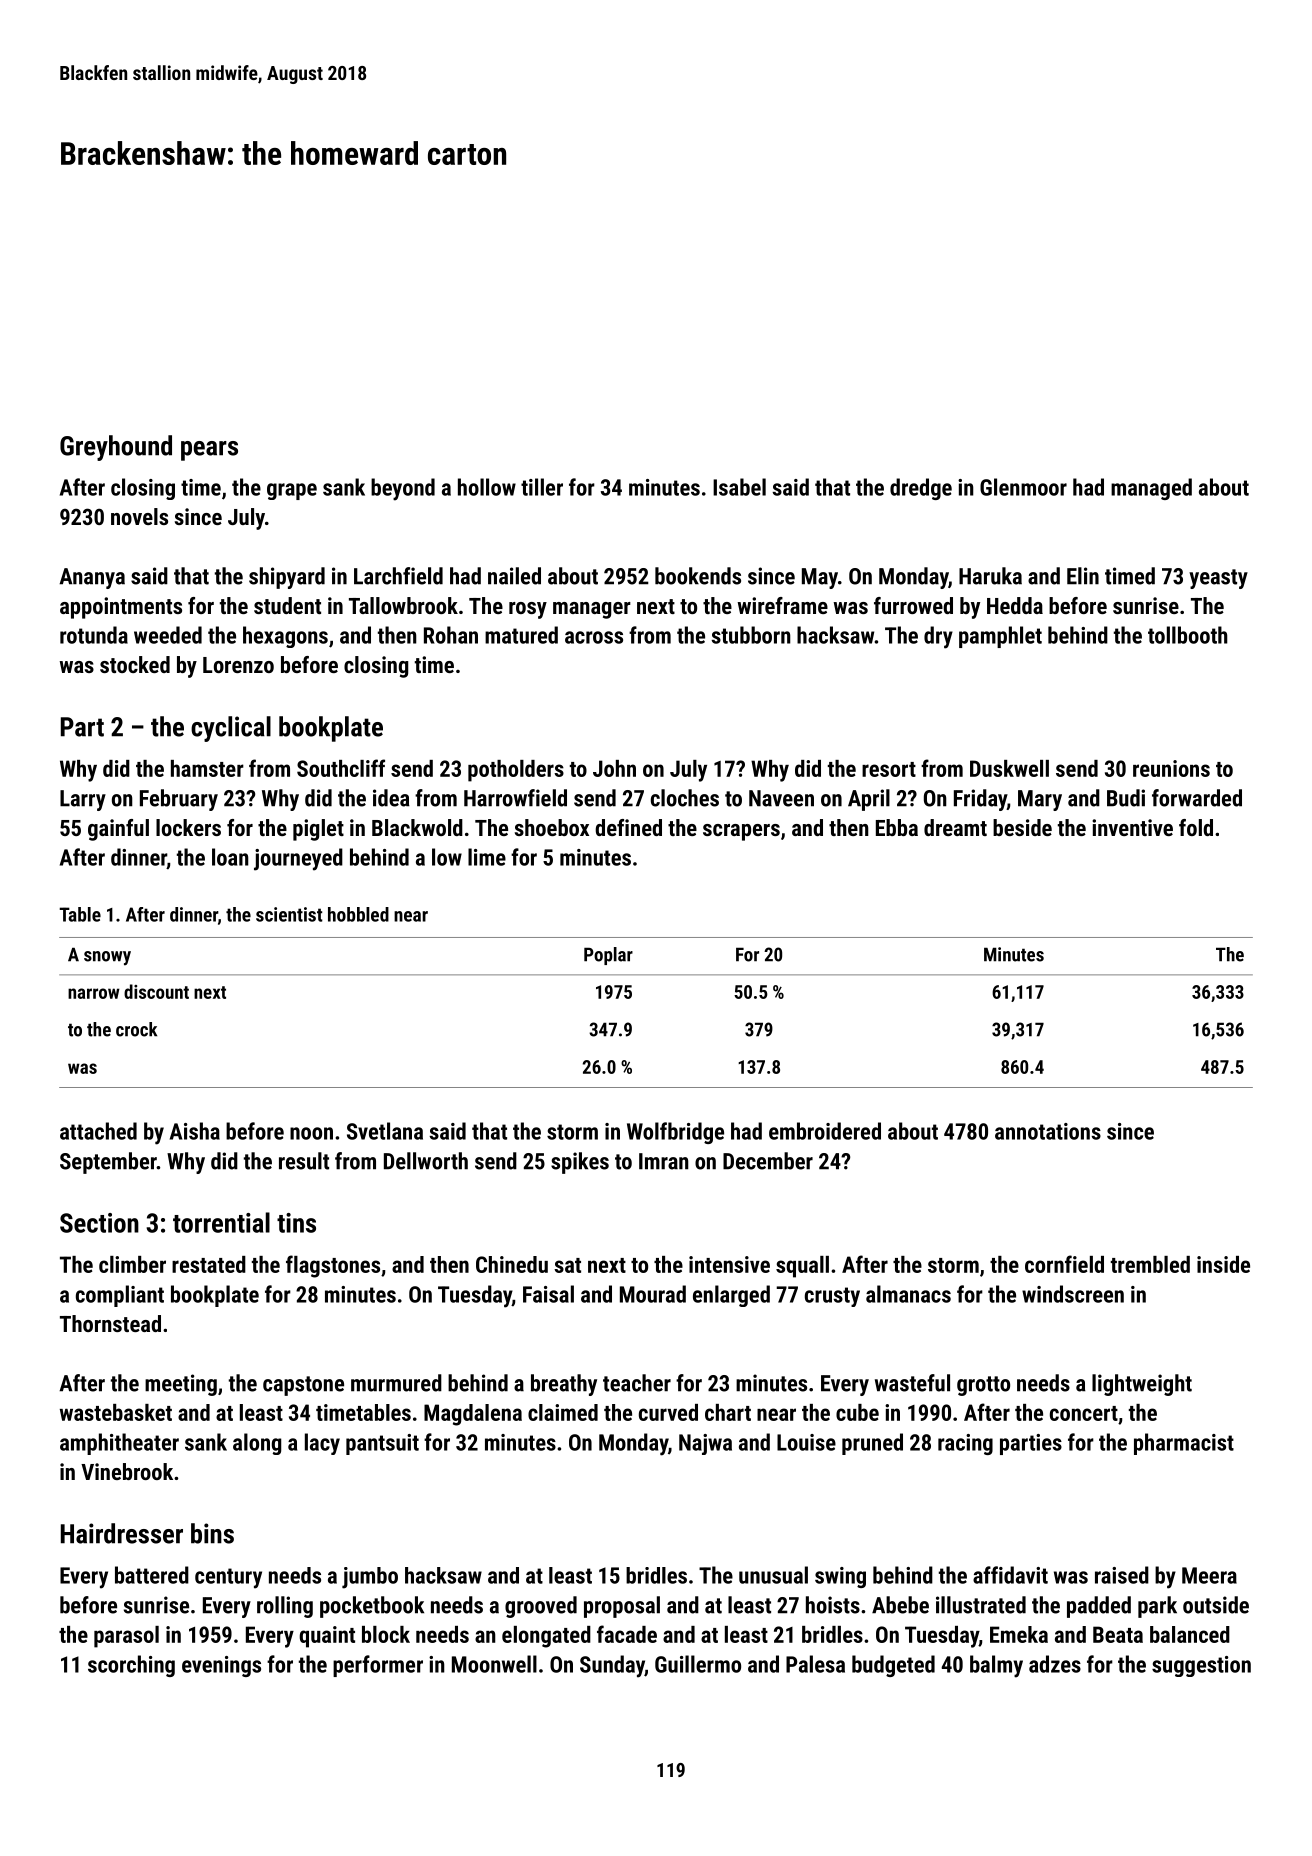 The height and width of the screenshot is (1856, 1312). What do you see at coordinates (195, 1131) in the screenshot?
I see `Aisha` at bounding box center [195, 1131].
